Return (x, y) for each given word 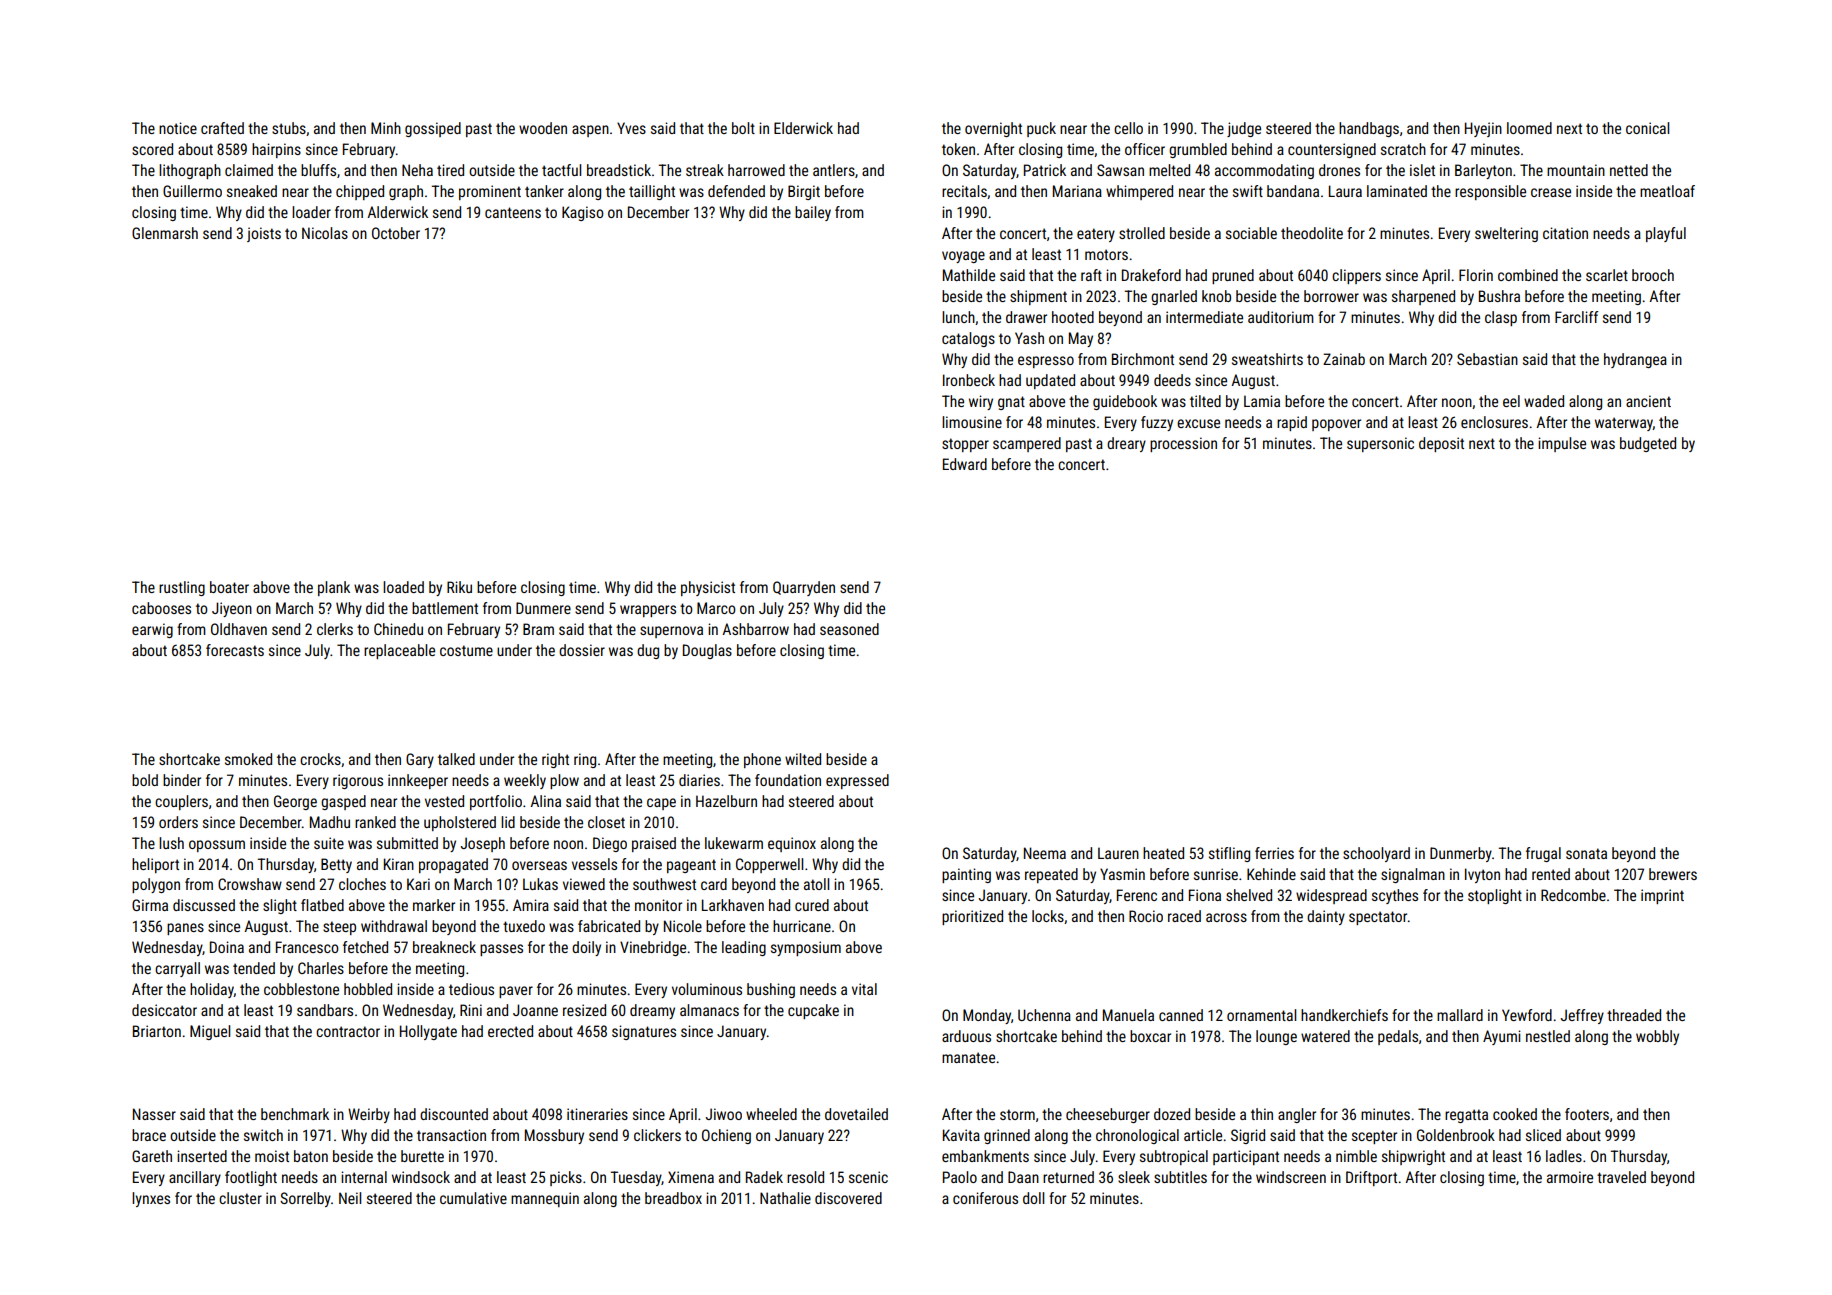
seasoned (849, 629)
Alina (545, 801)
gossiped (433, 129)
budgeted (1648, 444)
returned (1068, 1177)
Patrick (1045, 170)
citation (1565, 233)
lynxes (151, 1199)
